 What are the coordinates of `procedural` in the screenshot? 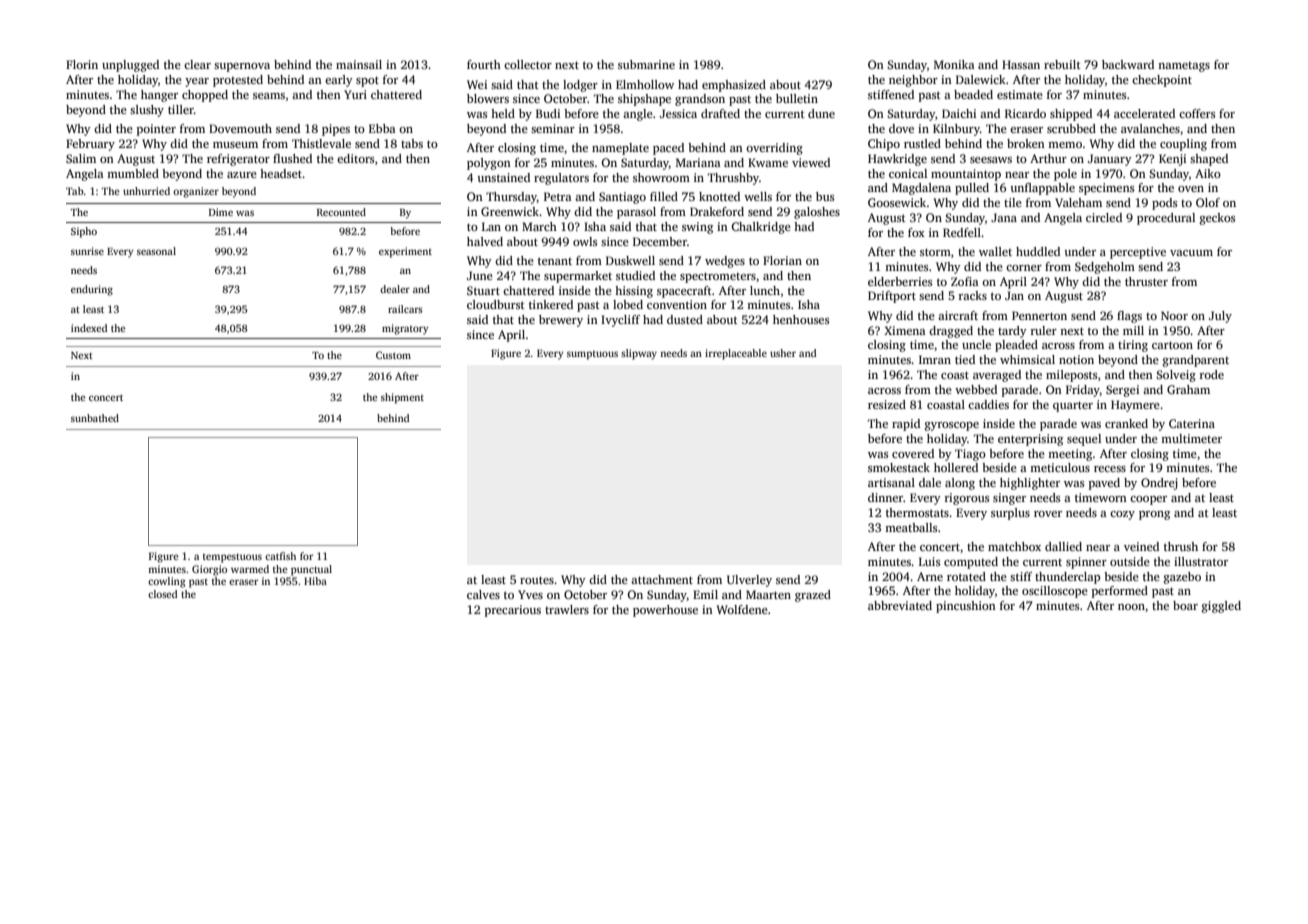 It's located at (1166, 219).
